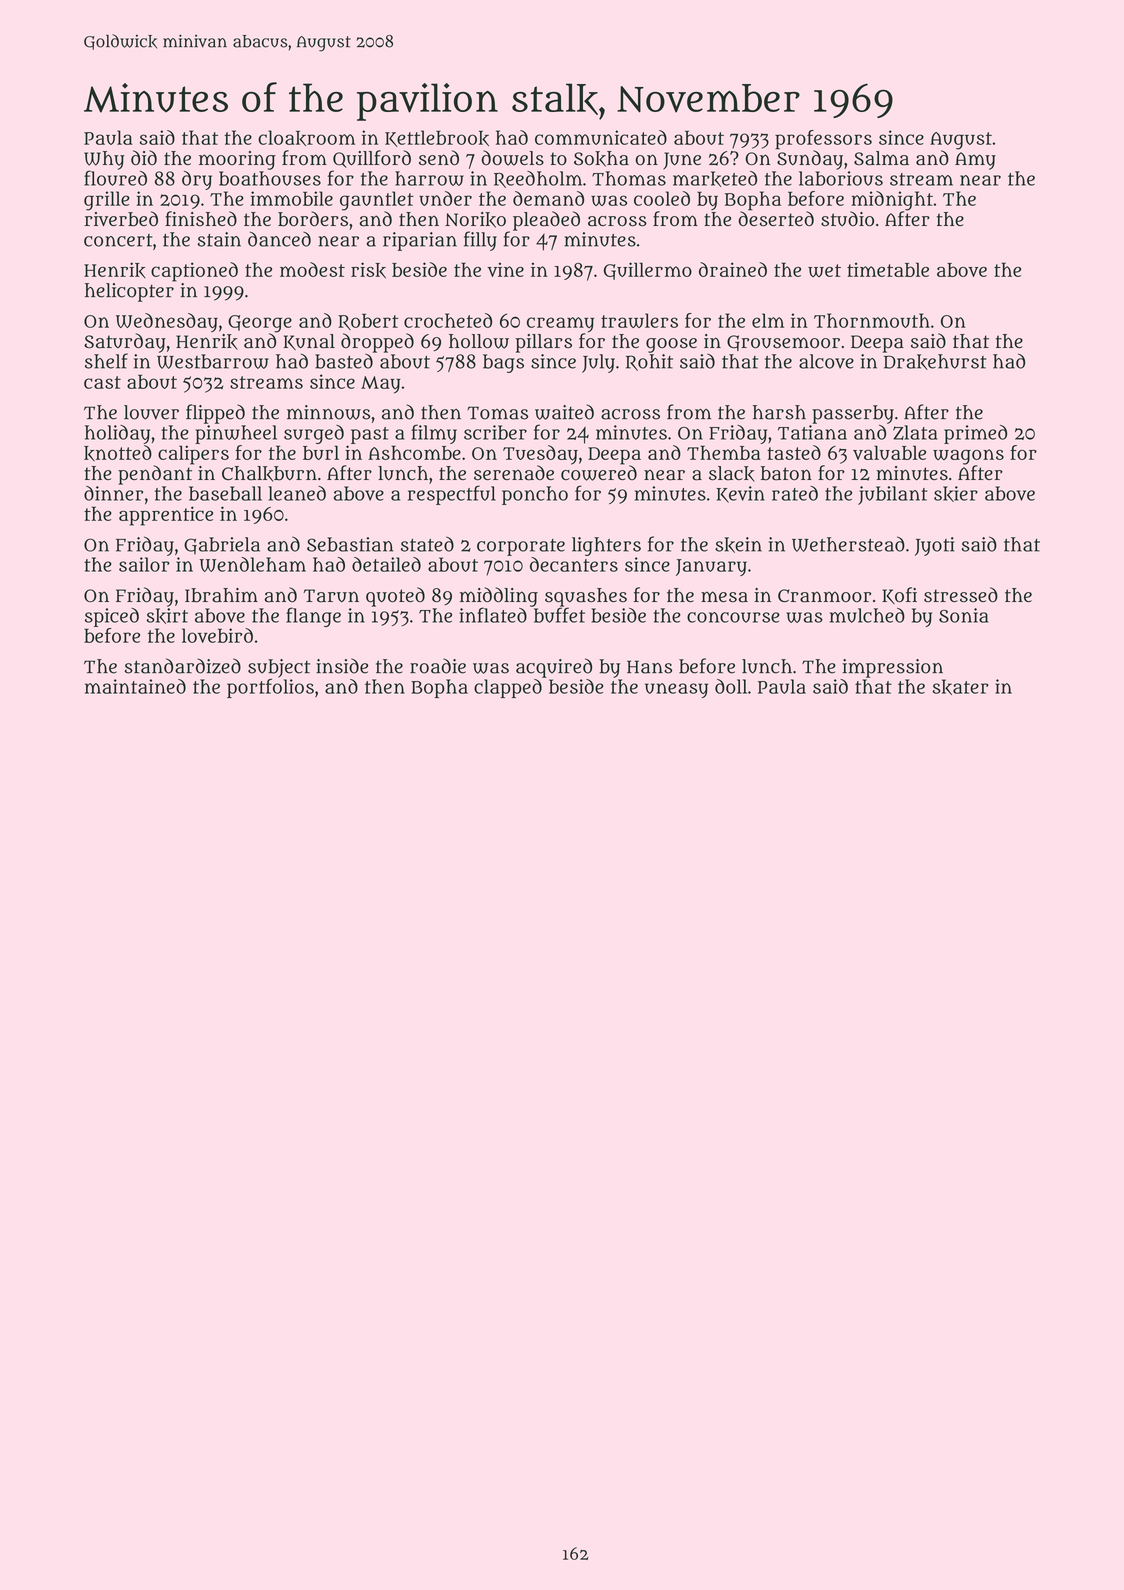  Describe the element at coordinates (514, 473) in the image. I see `serenade` at that location.
